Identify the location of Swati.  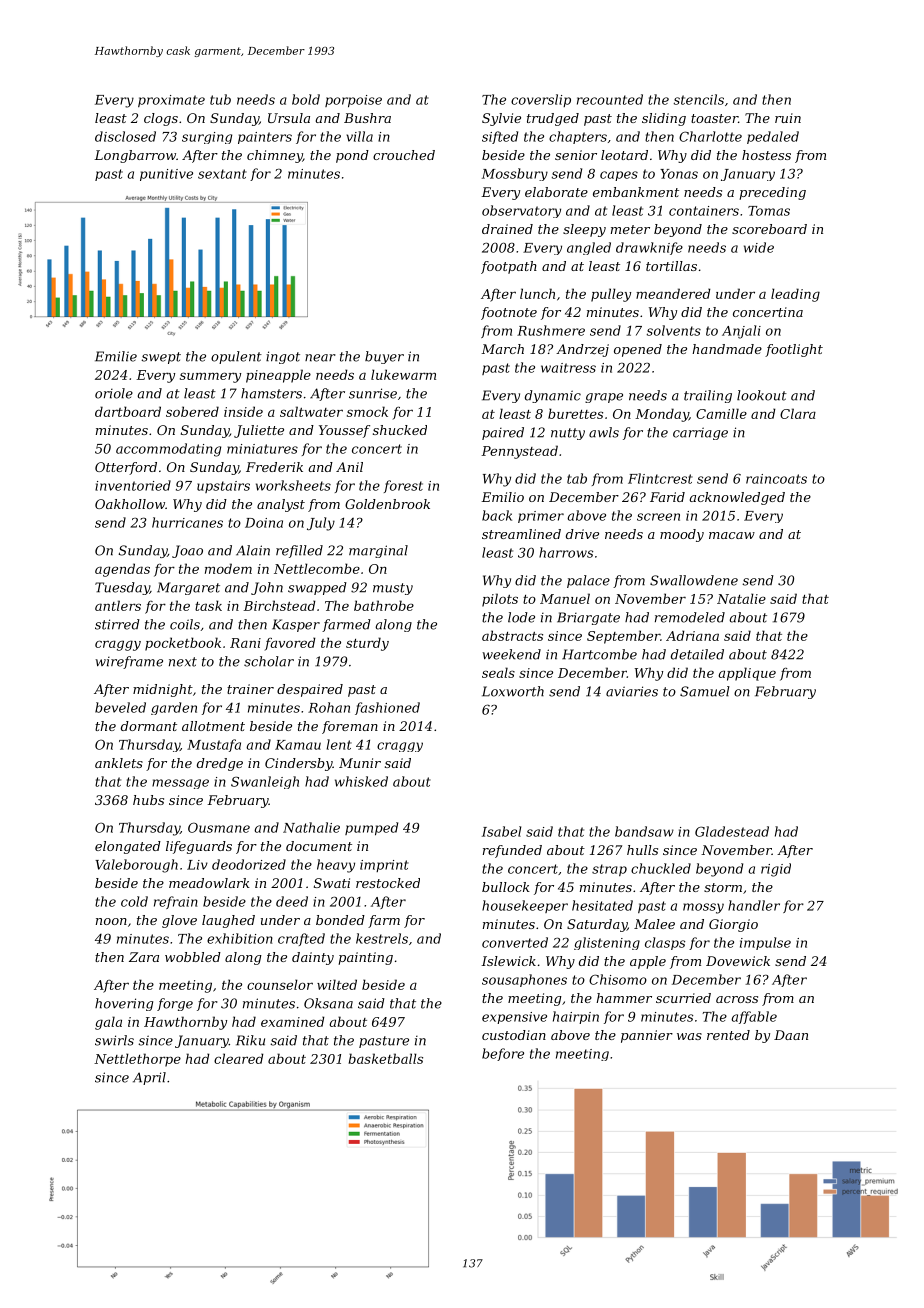
(332, 883).
